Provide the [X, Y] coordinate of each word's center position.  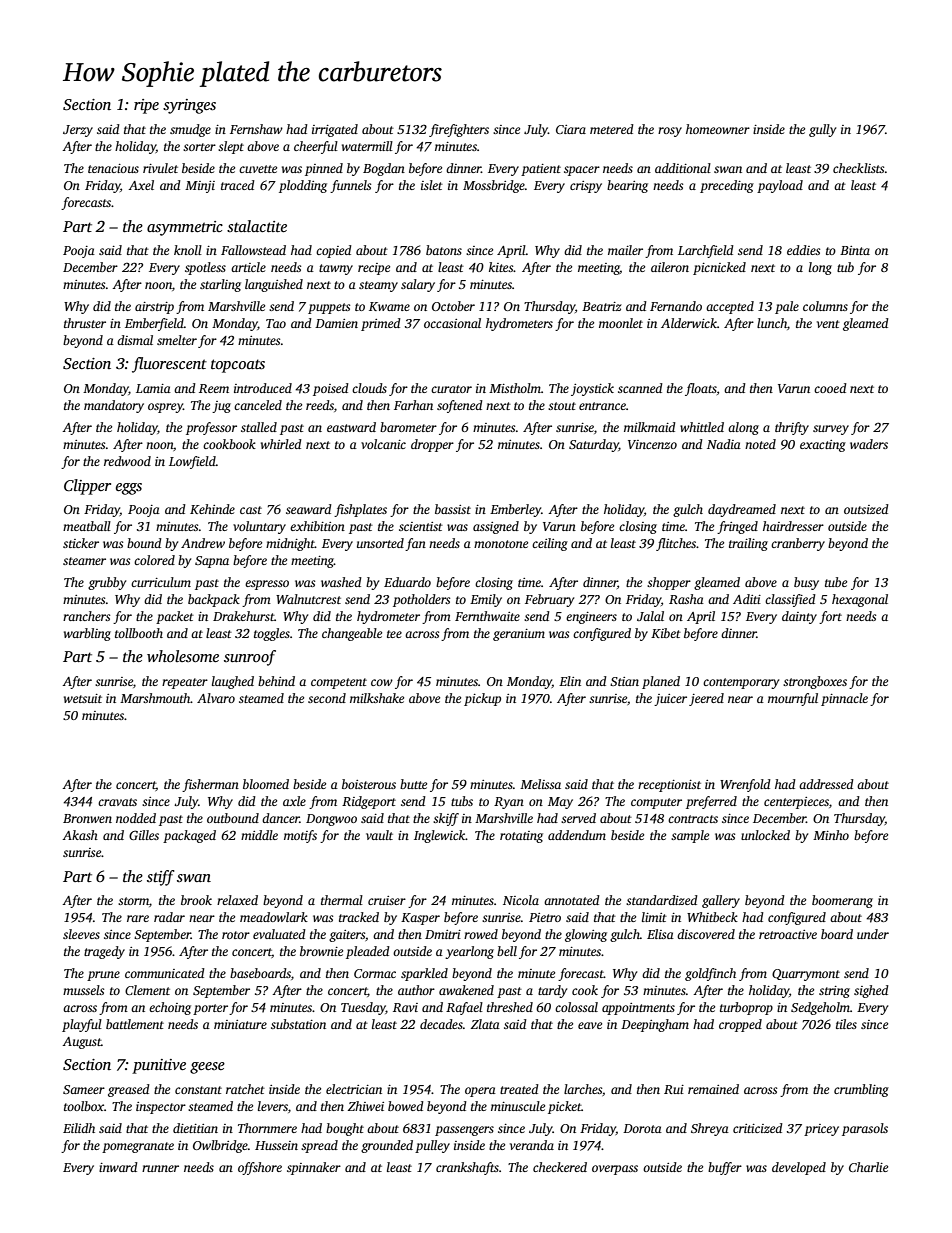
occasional [452, 323]
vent [828, 324]
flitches [676, 544]
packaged [189, 836]
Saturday [594, 445]
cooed [830, 388]
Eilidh [79, 1128]
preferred [711, 802]
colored [154, 560]
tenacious [113, 168]
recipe [374, 269]
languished [274, 285]
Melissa [540, 784]
